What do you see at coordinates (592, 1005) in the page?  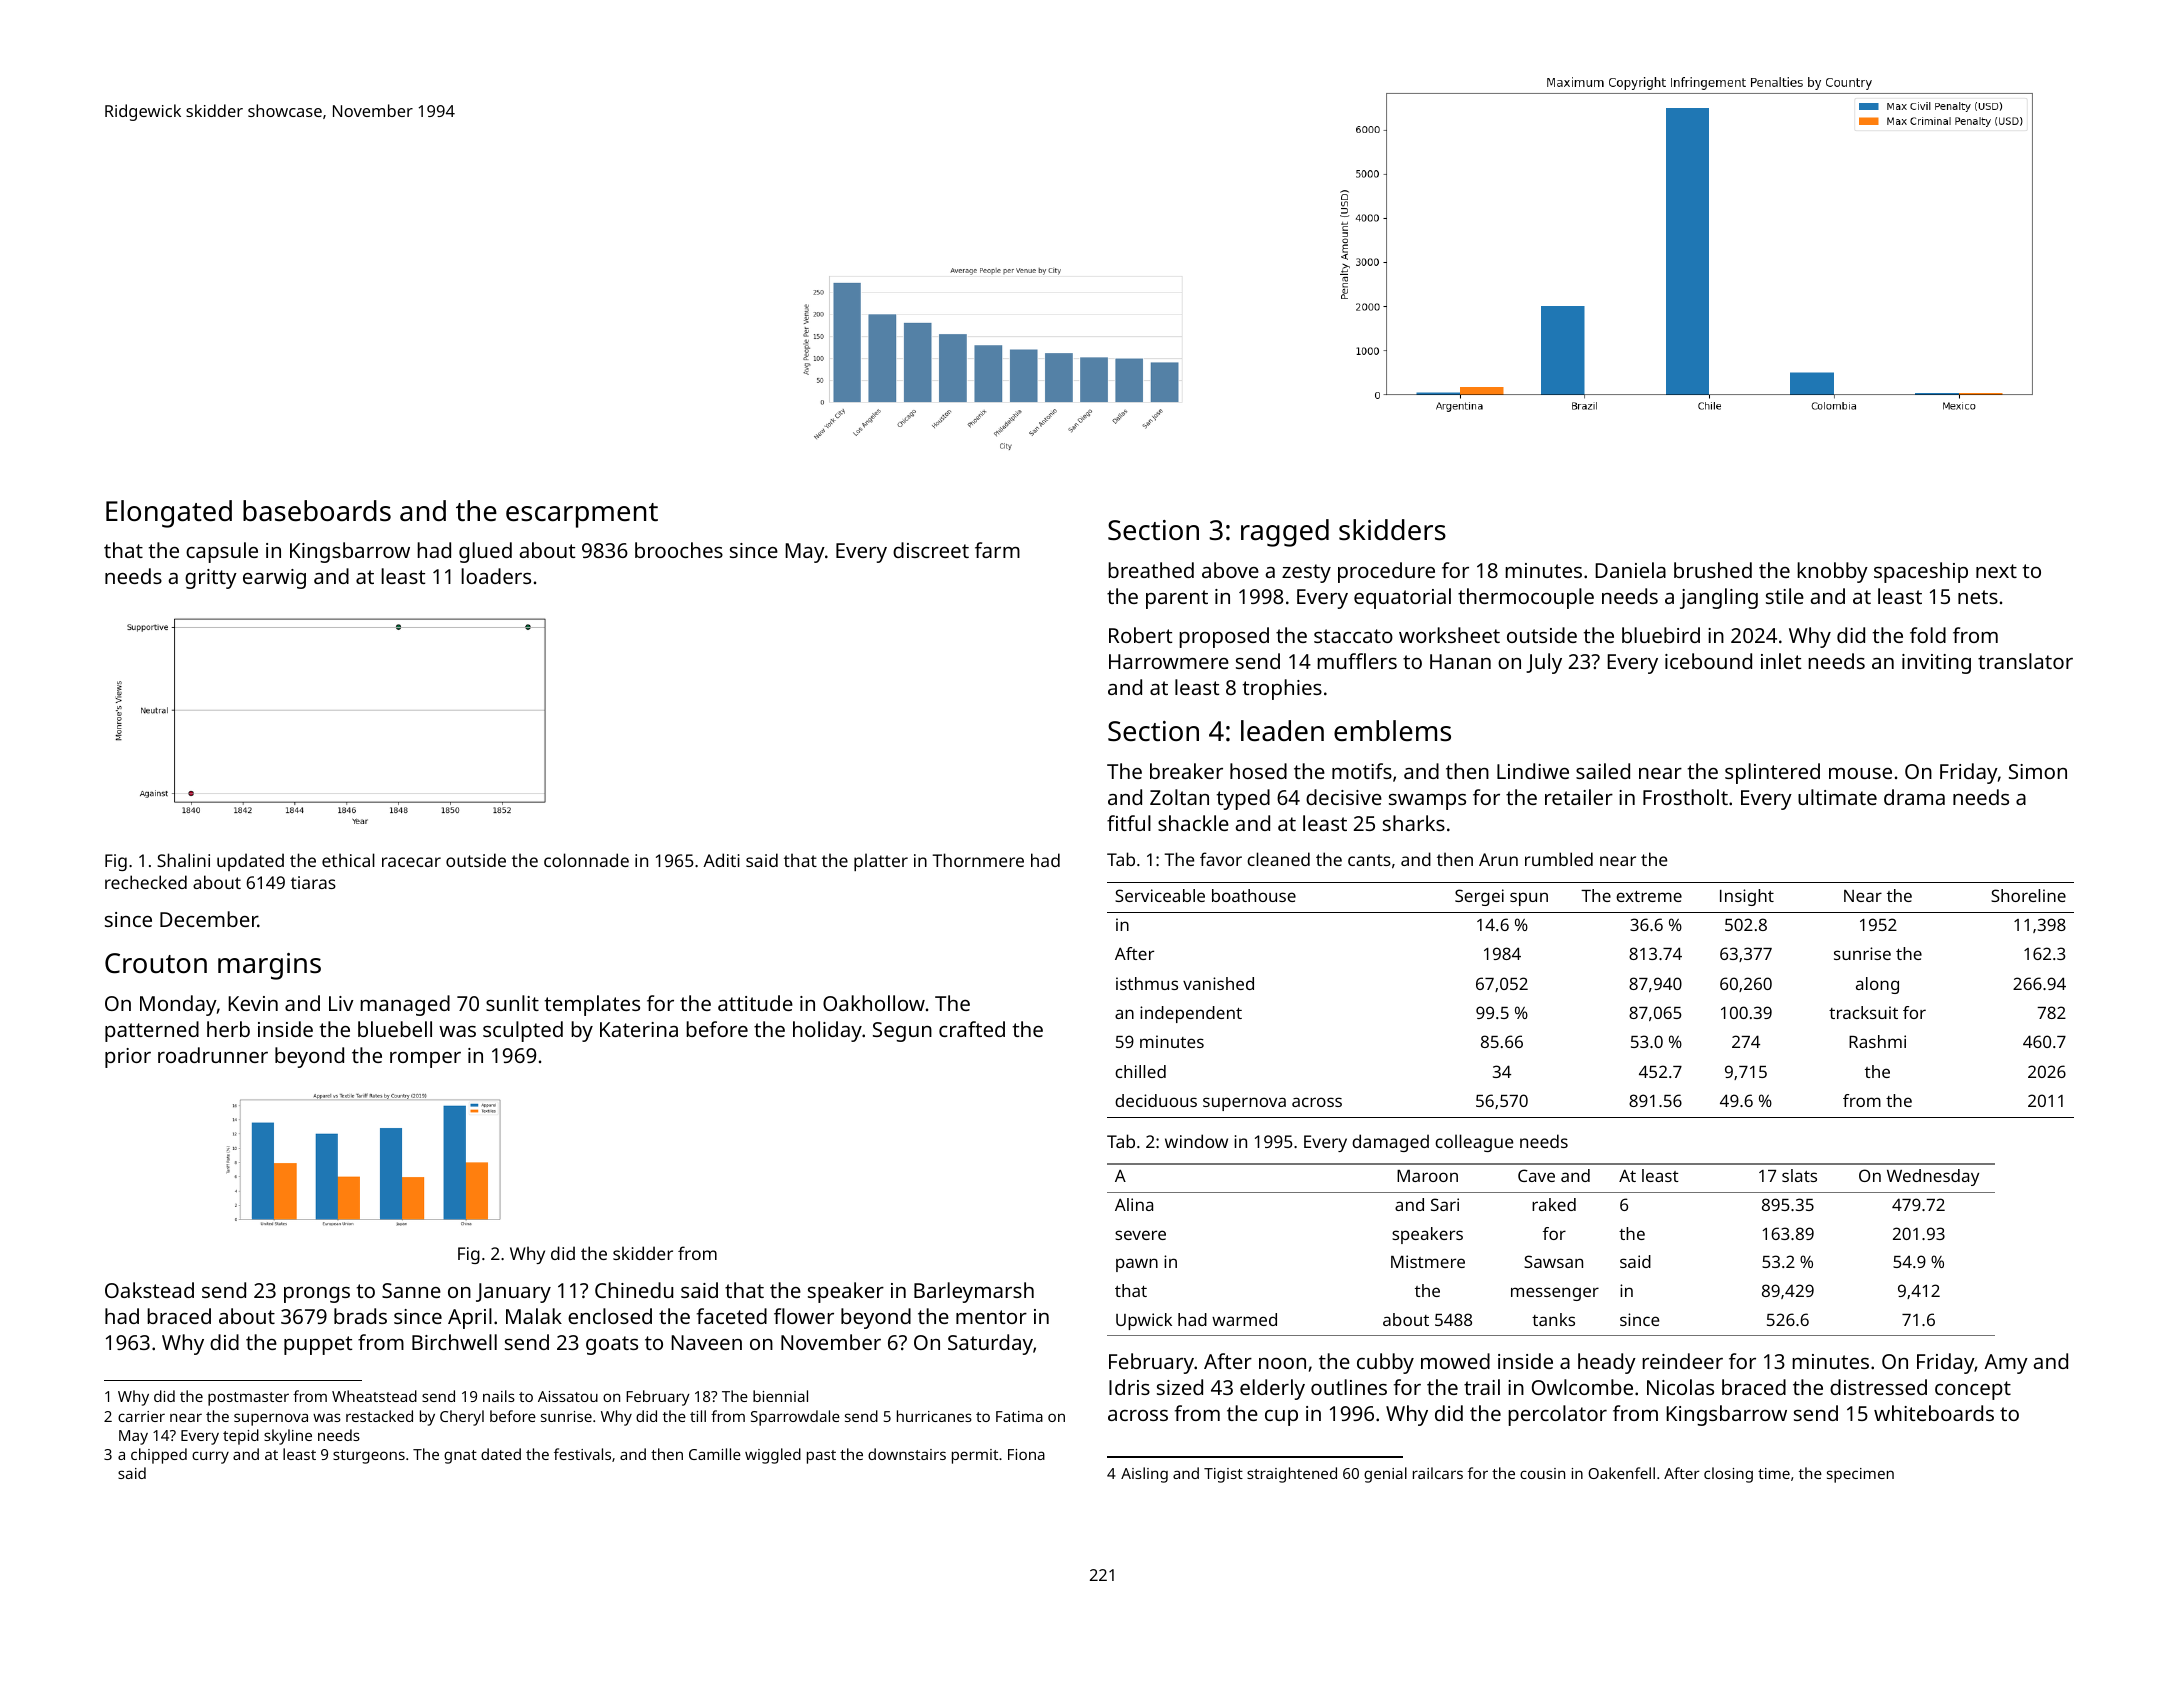 I see `templates` at bounding box center [592, 1005].
